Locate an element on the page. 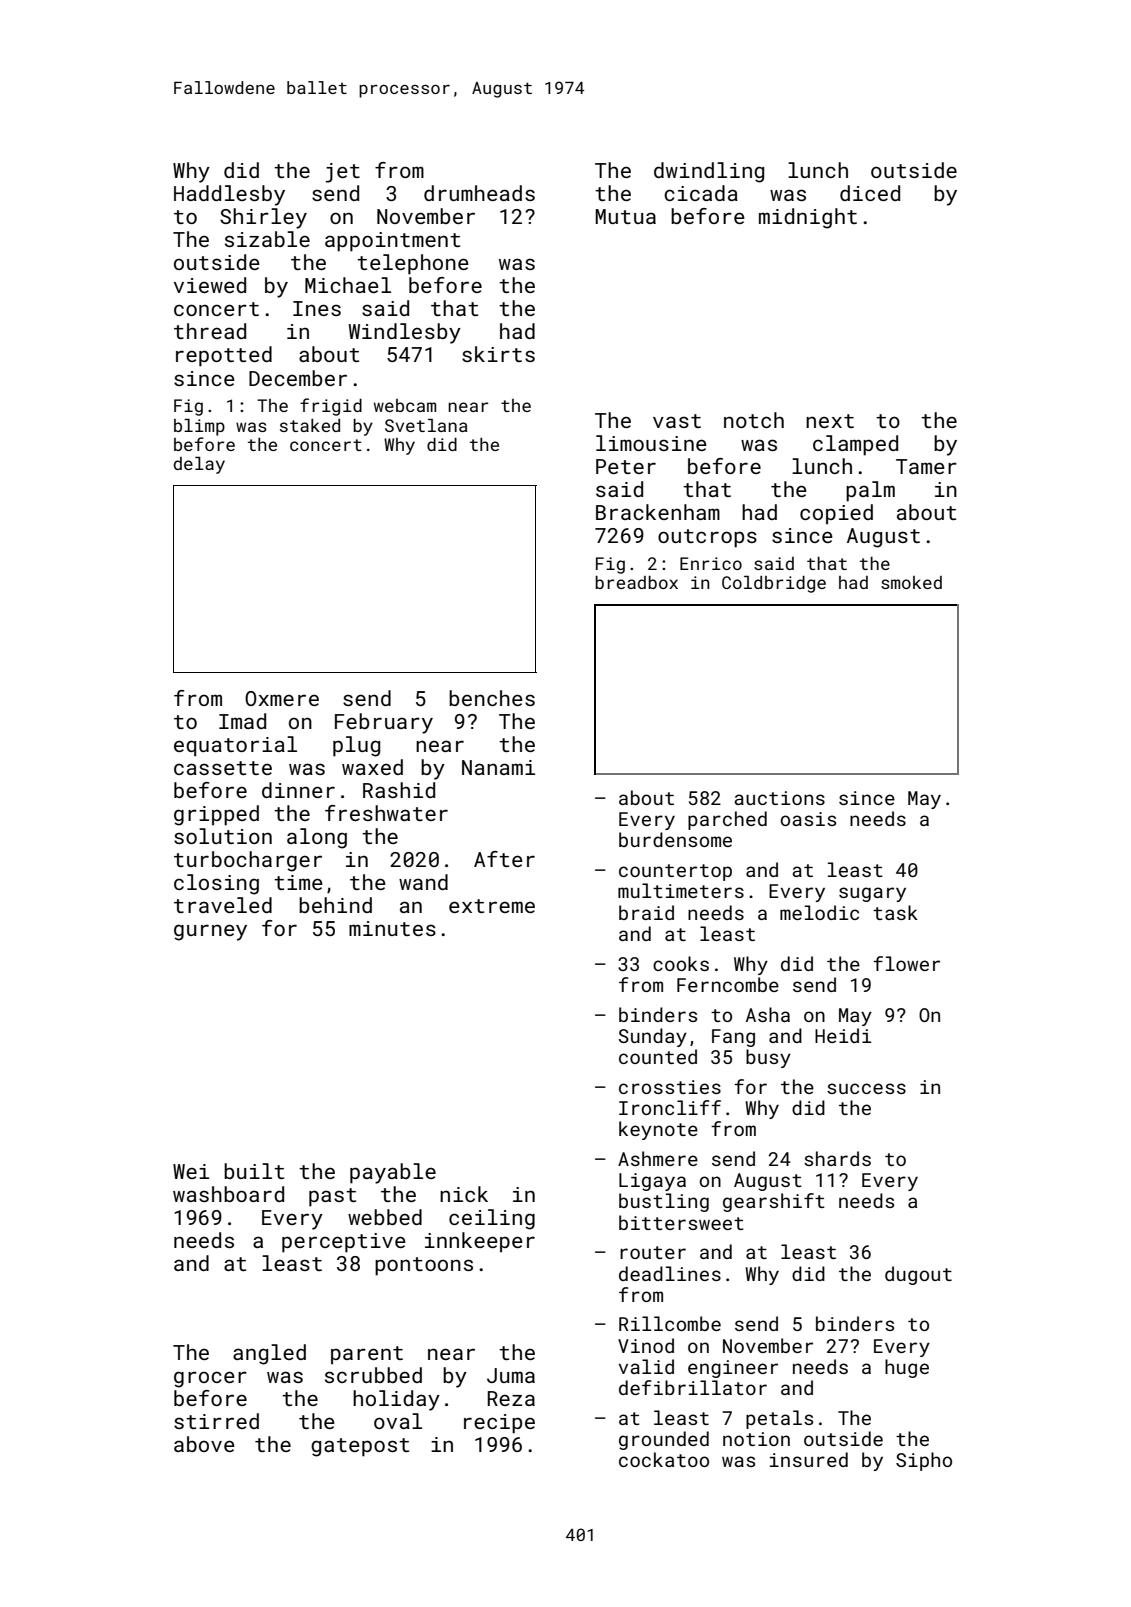 The image size is (1131, 1607). oval is located at coordinates (398, 1421).
